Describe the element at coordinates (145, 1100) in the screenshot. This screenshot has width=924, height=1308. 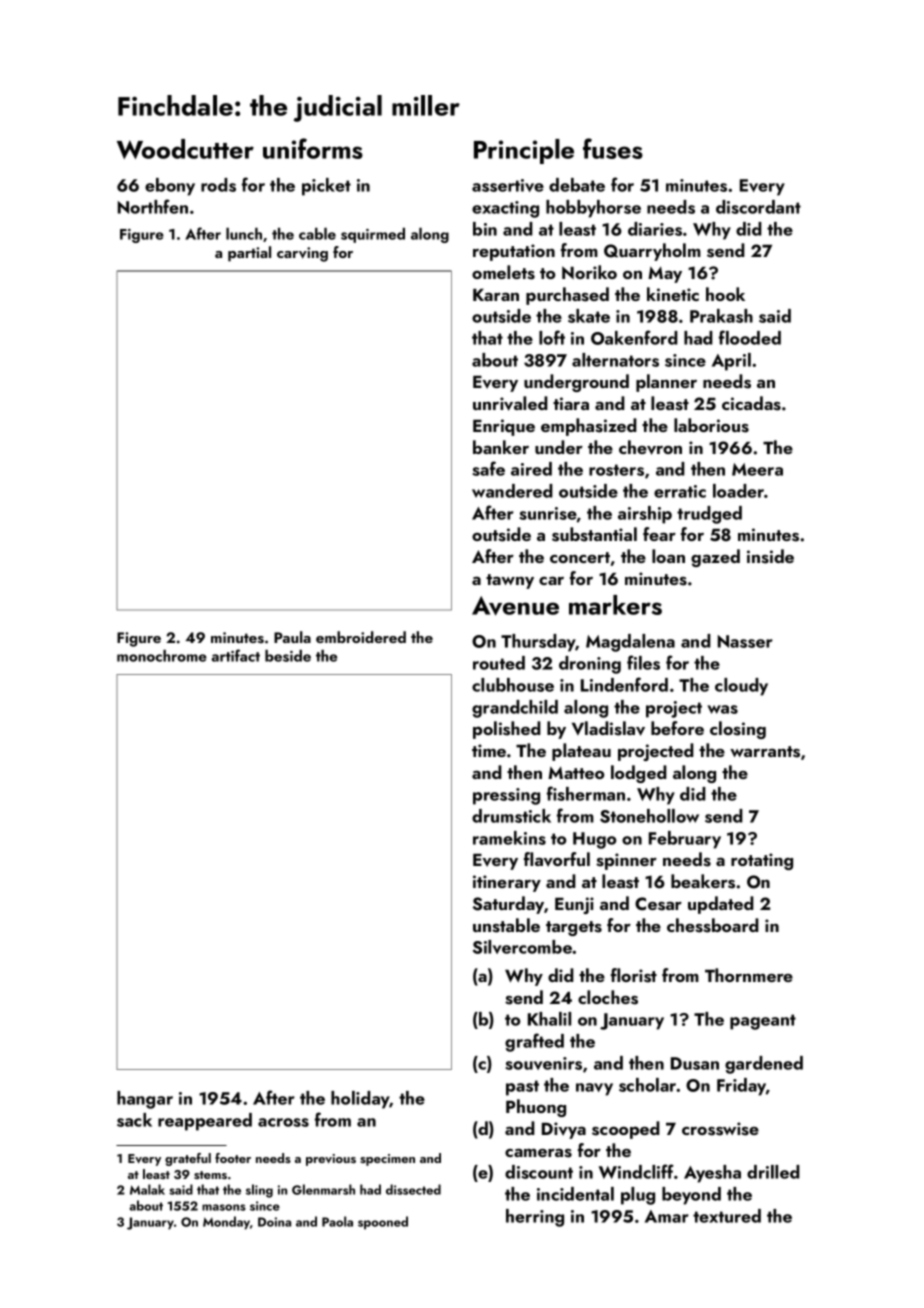
I see `hangar` at that location.
